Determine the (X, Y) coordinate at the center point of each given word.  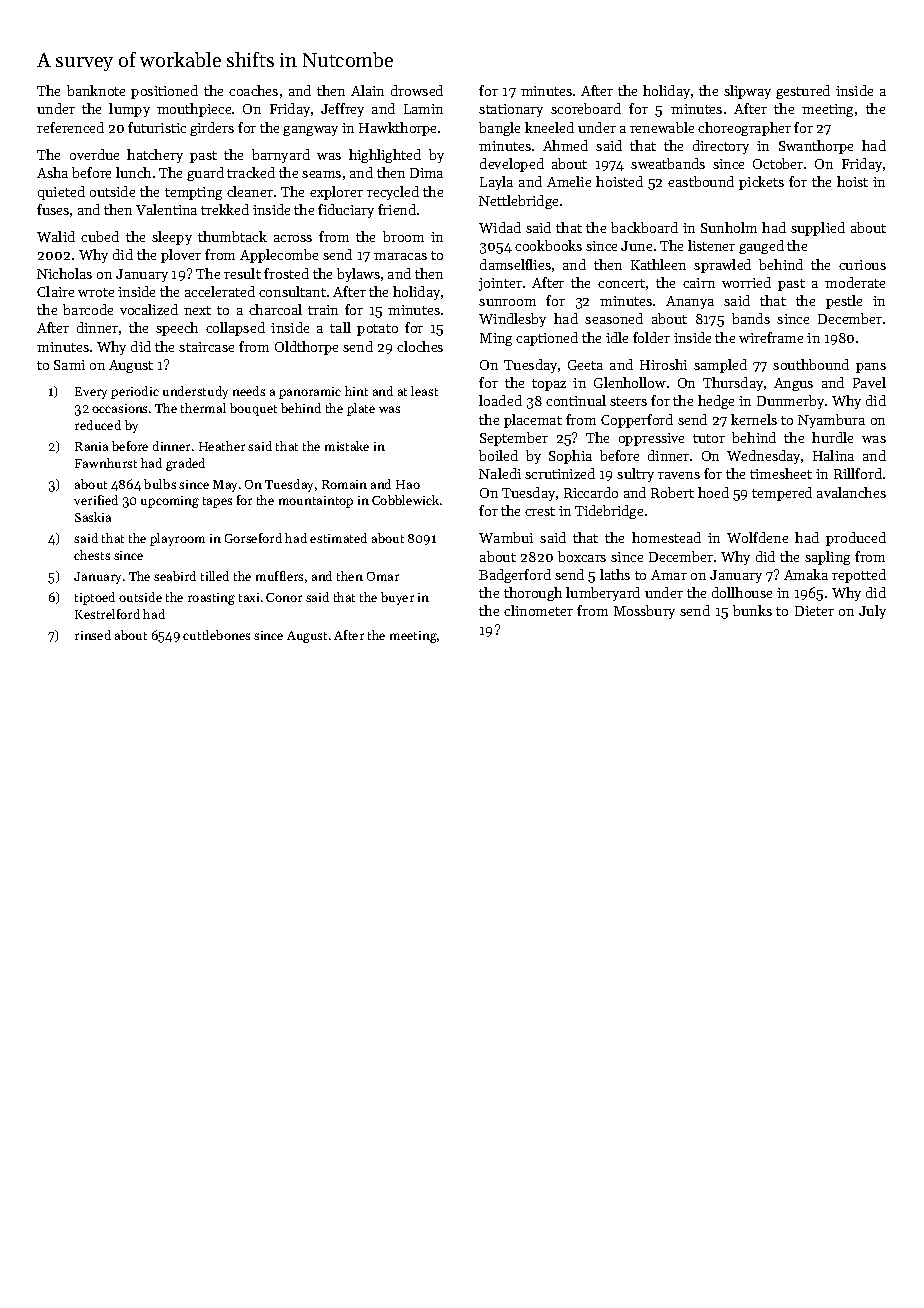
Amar (669, 575)
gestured (803, 92)
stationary (511, 110)
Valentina (166, 209)
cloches (420, 346)
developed (512, 165)
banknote (96, 90)
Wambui (506, 537)
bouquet (253, 409)
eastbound (701, 181)
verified (96, 500)
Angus (793, 384)
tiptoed (95, 598)
